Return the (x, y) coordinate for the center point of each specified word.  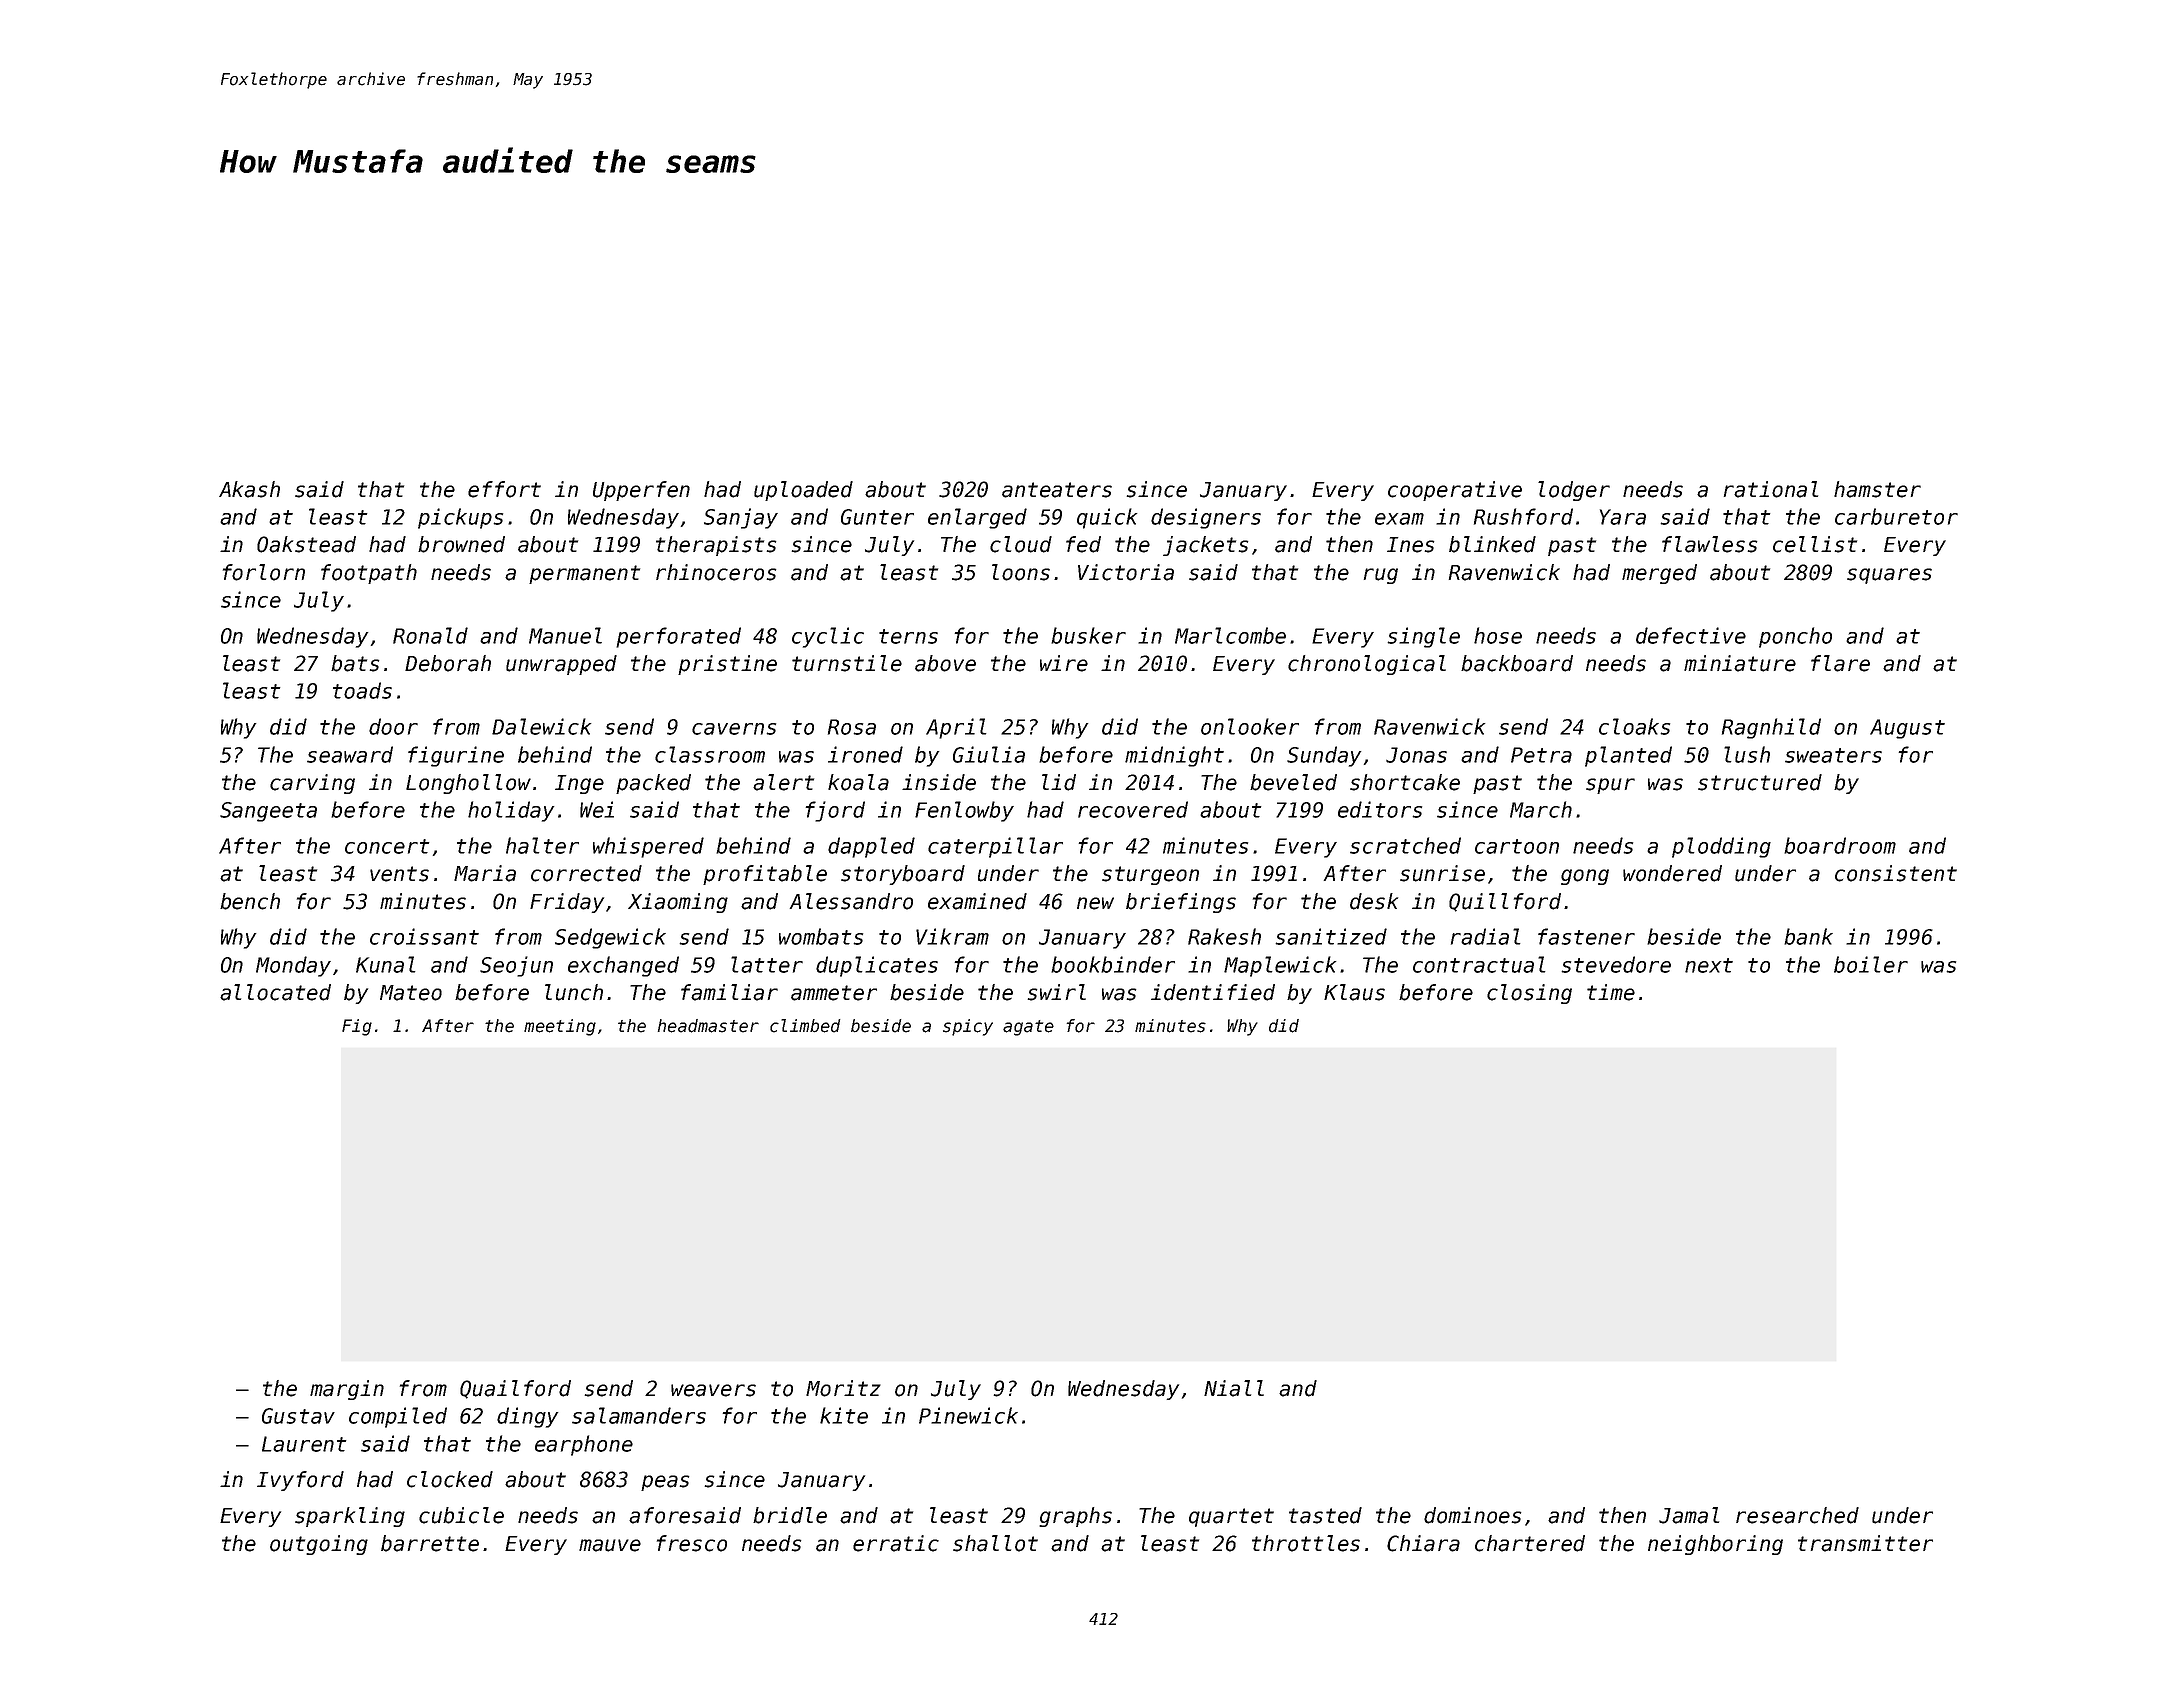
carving (312, 784)
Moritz (843, 1388)
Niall (1234, 1388)
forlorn (264, 572)
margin (347, 1390)
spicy (968, 1027)
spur (1610, 786)
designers (1206, 518)
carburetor (1896, 516)
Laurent (304, 1444)
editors (1380, 809)
